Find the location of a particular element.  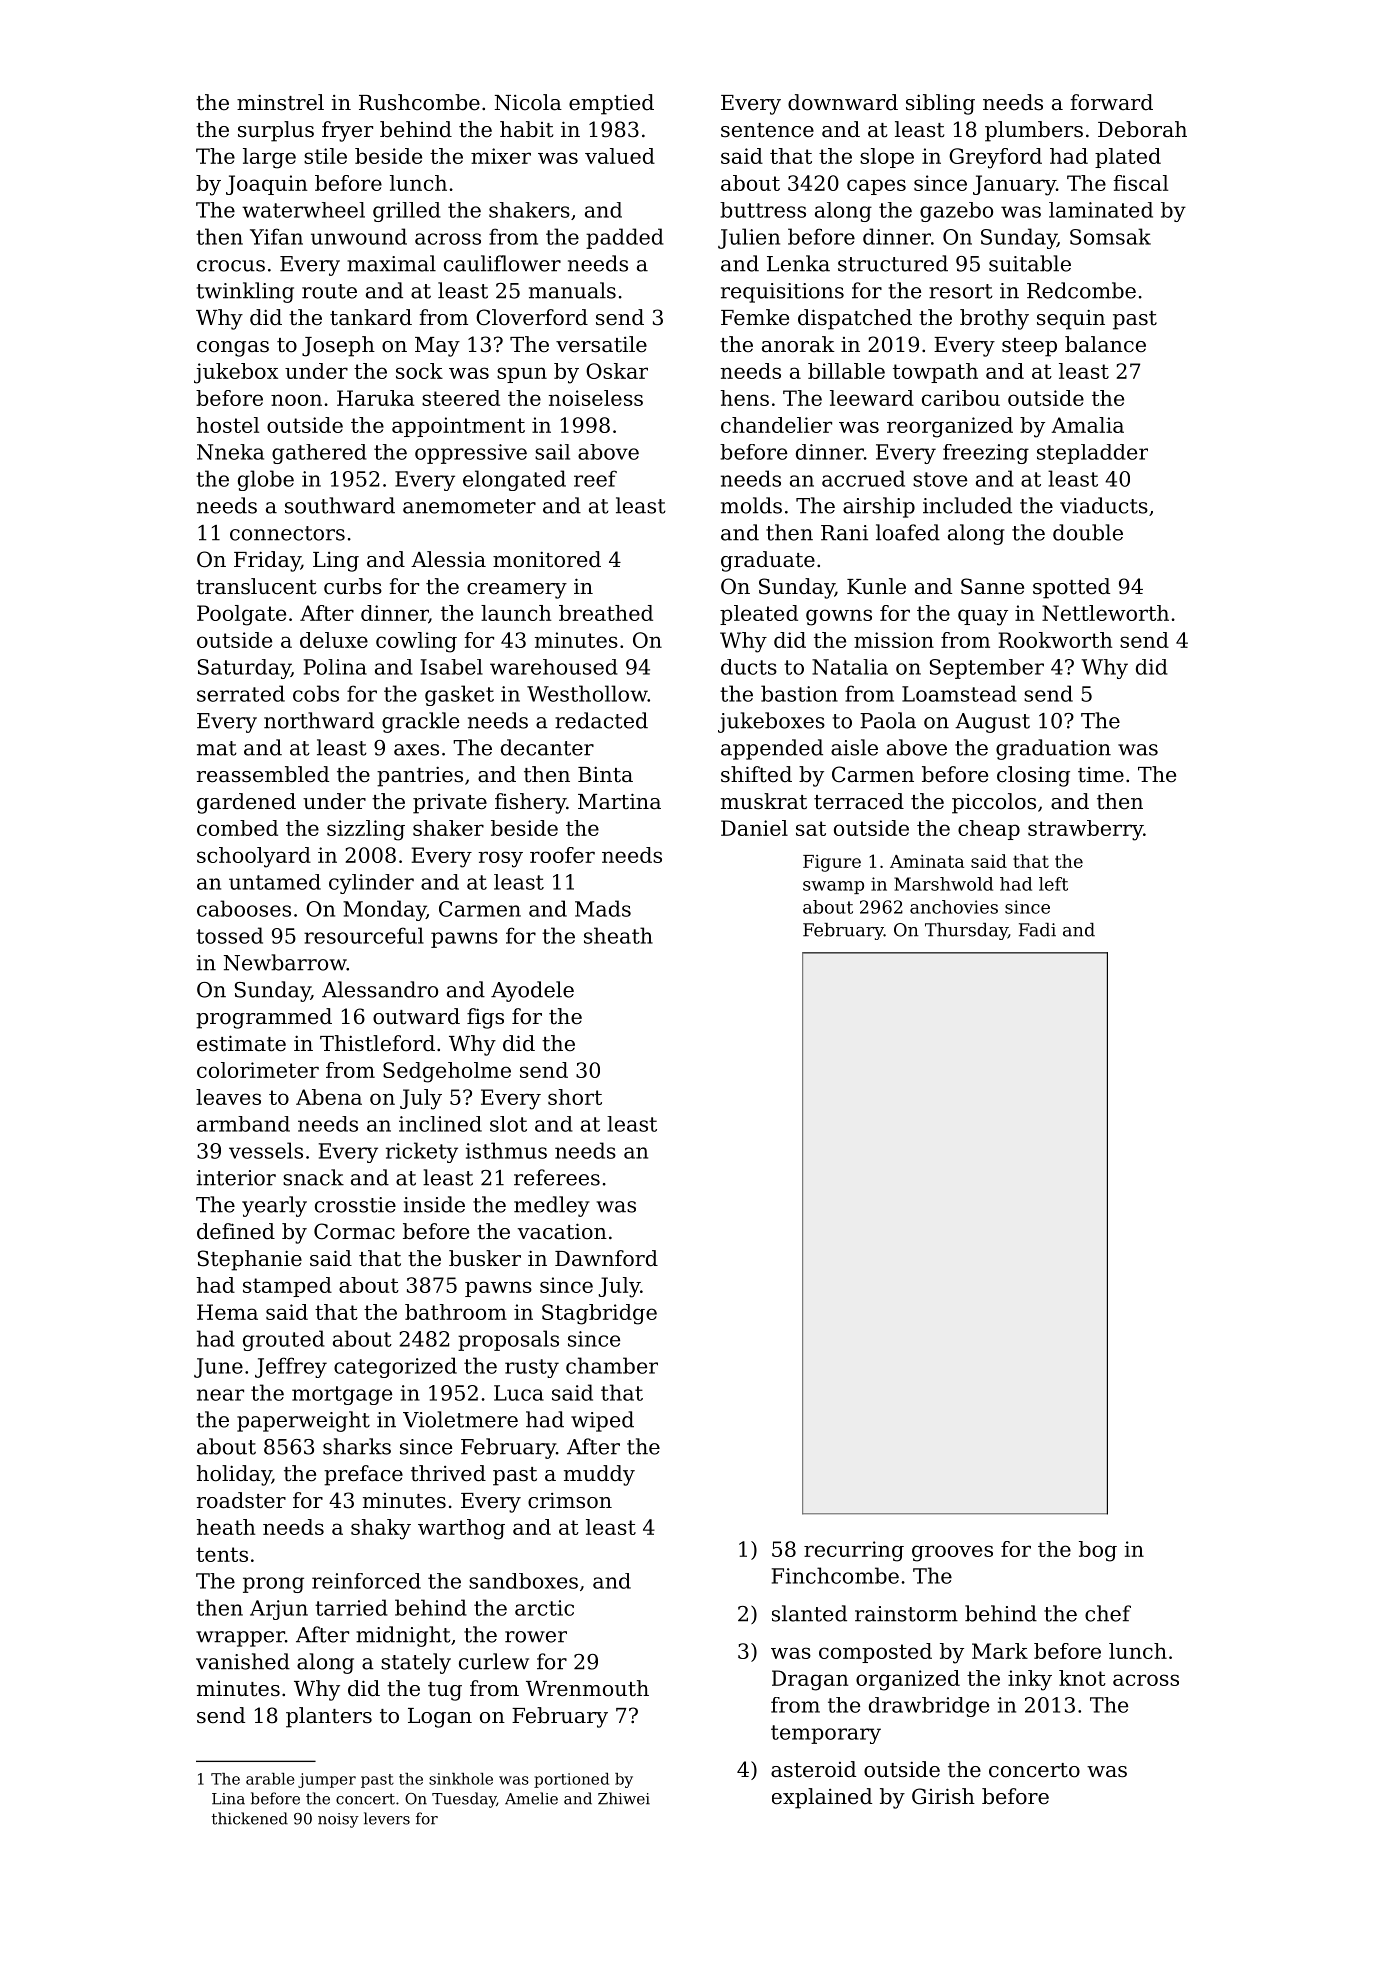

Rushcombe is located at coordinates (419, 102).
